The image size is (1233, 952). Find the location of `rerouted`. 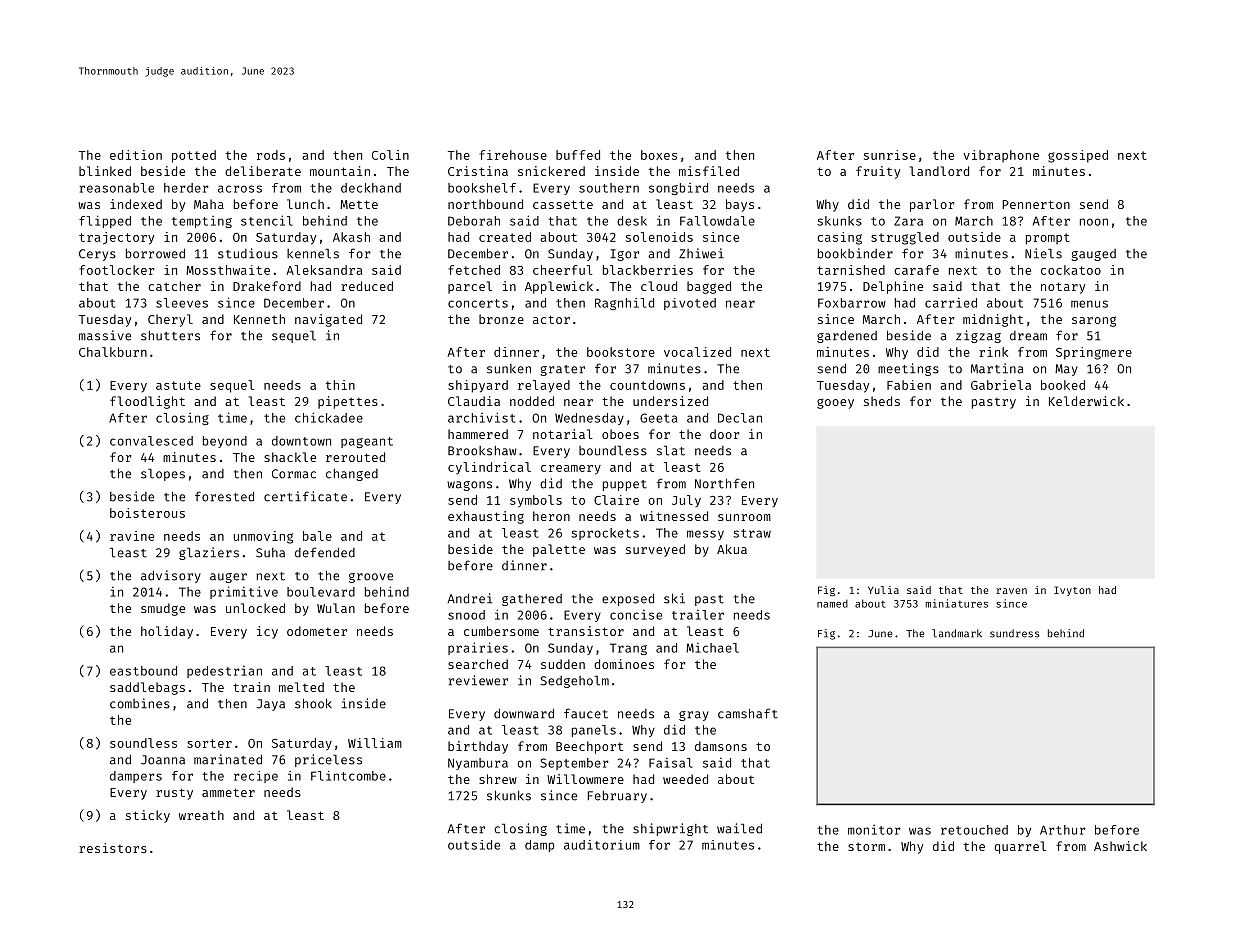

rerouted is located at coordinates (355, 457).
